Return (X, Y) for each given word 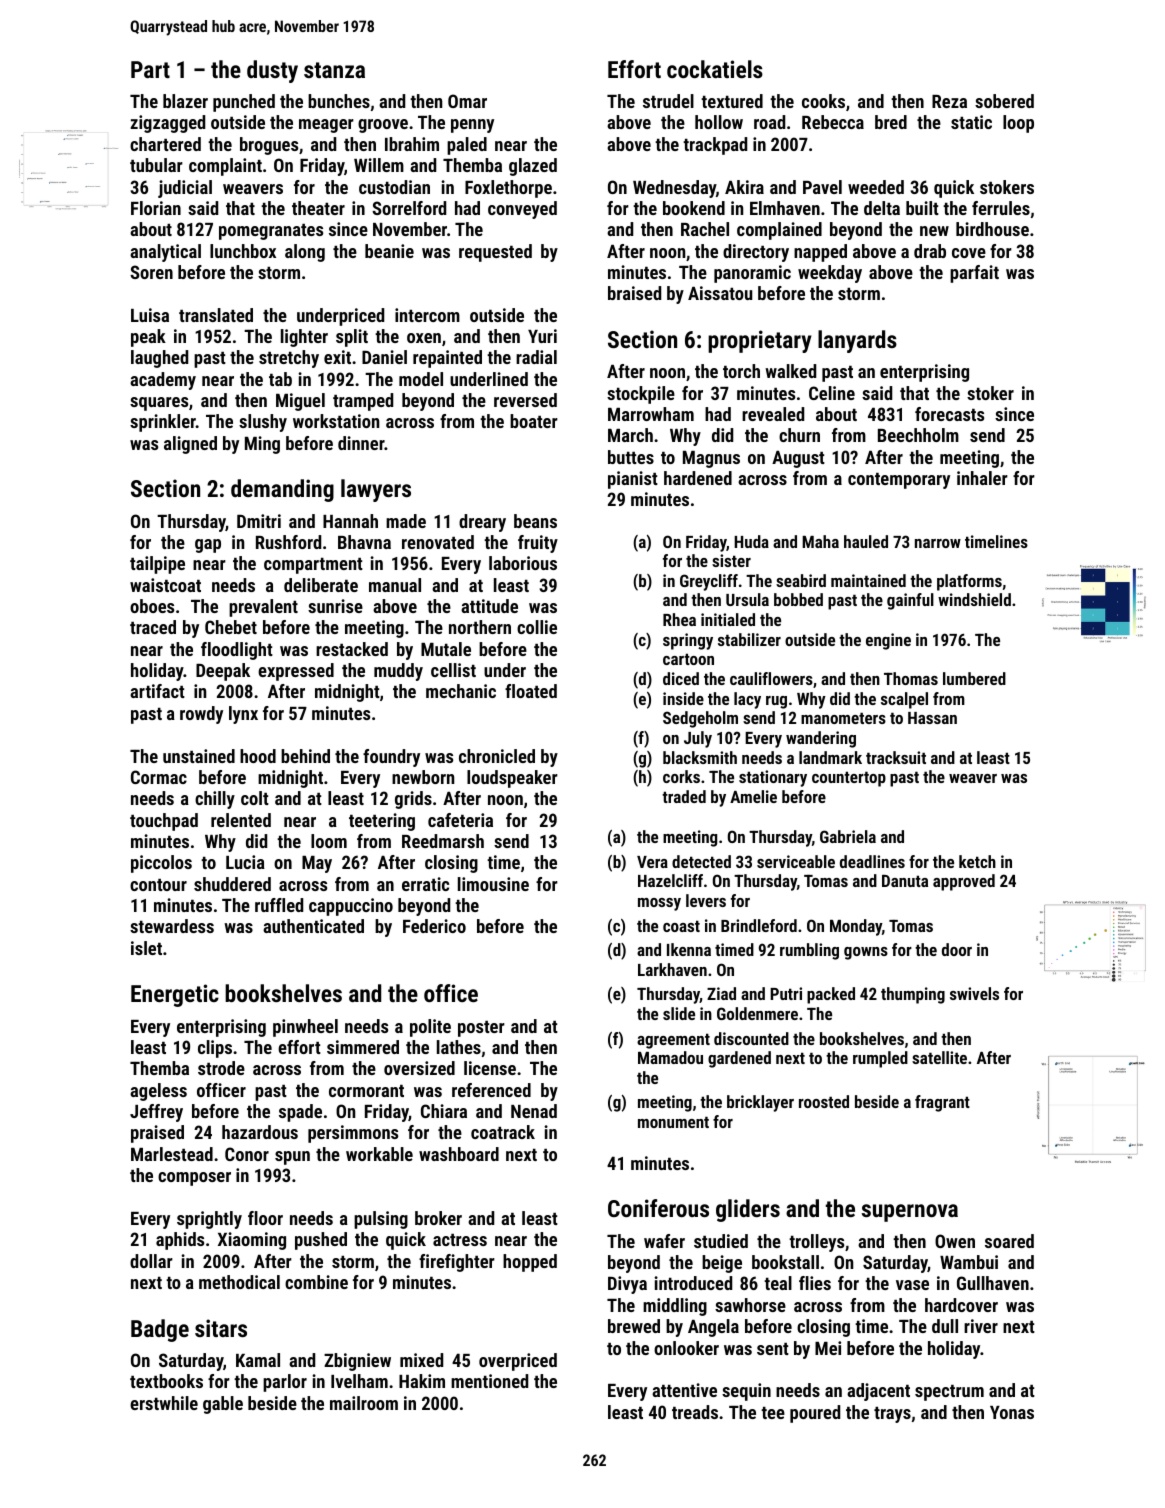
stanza (334, 70)
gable (223, 1405)
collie (537, 627)
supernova (910, 1213)
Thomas (911, 678)
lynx (243, 715)
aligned (190, 445)
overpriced (518, 1362)
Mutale (446, 649)
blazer (185, 101)
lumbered (974, 678)
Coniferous (658, 1208)
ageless (158, 1092)
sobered (1004, 101)
